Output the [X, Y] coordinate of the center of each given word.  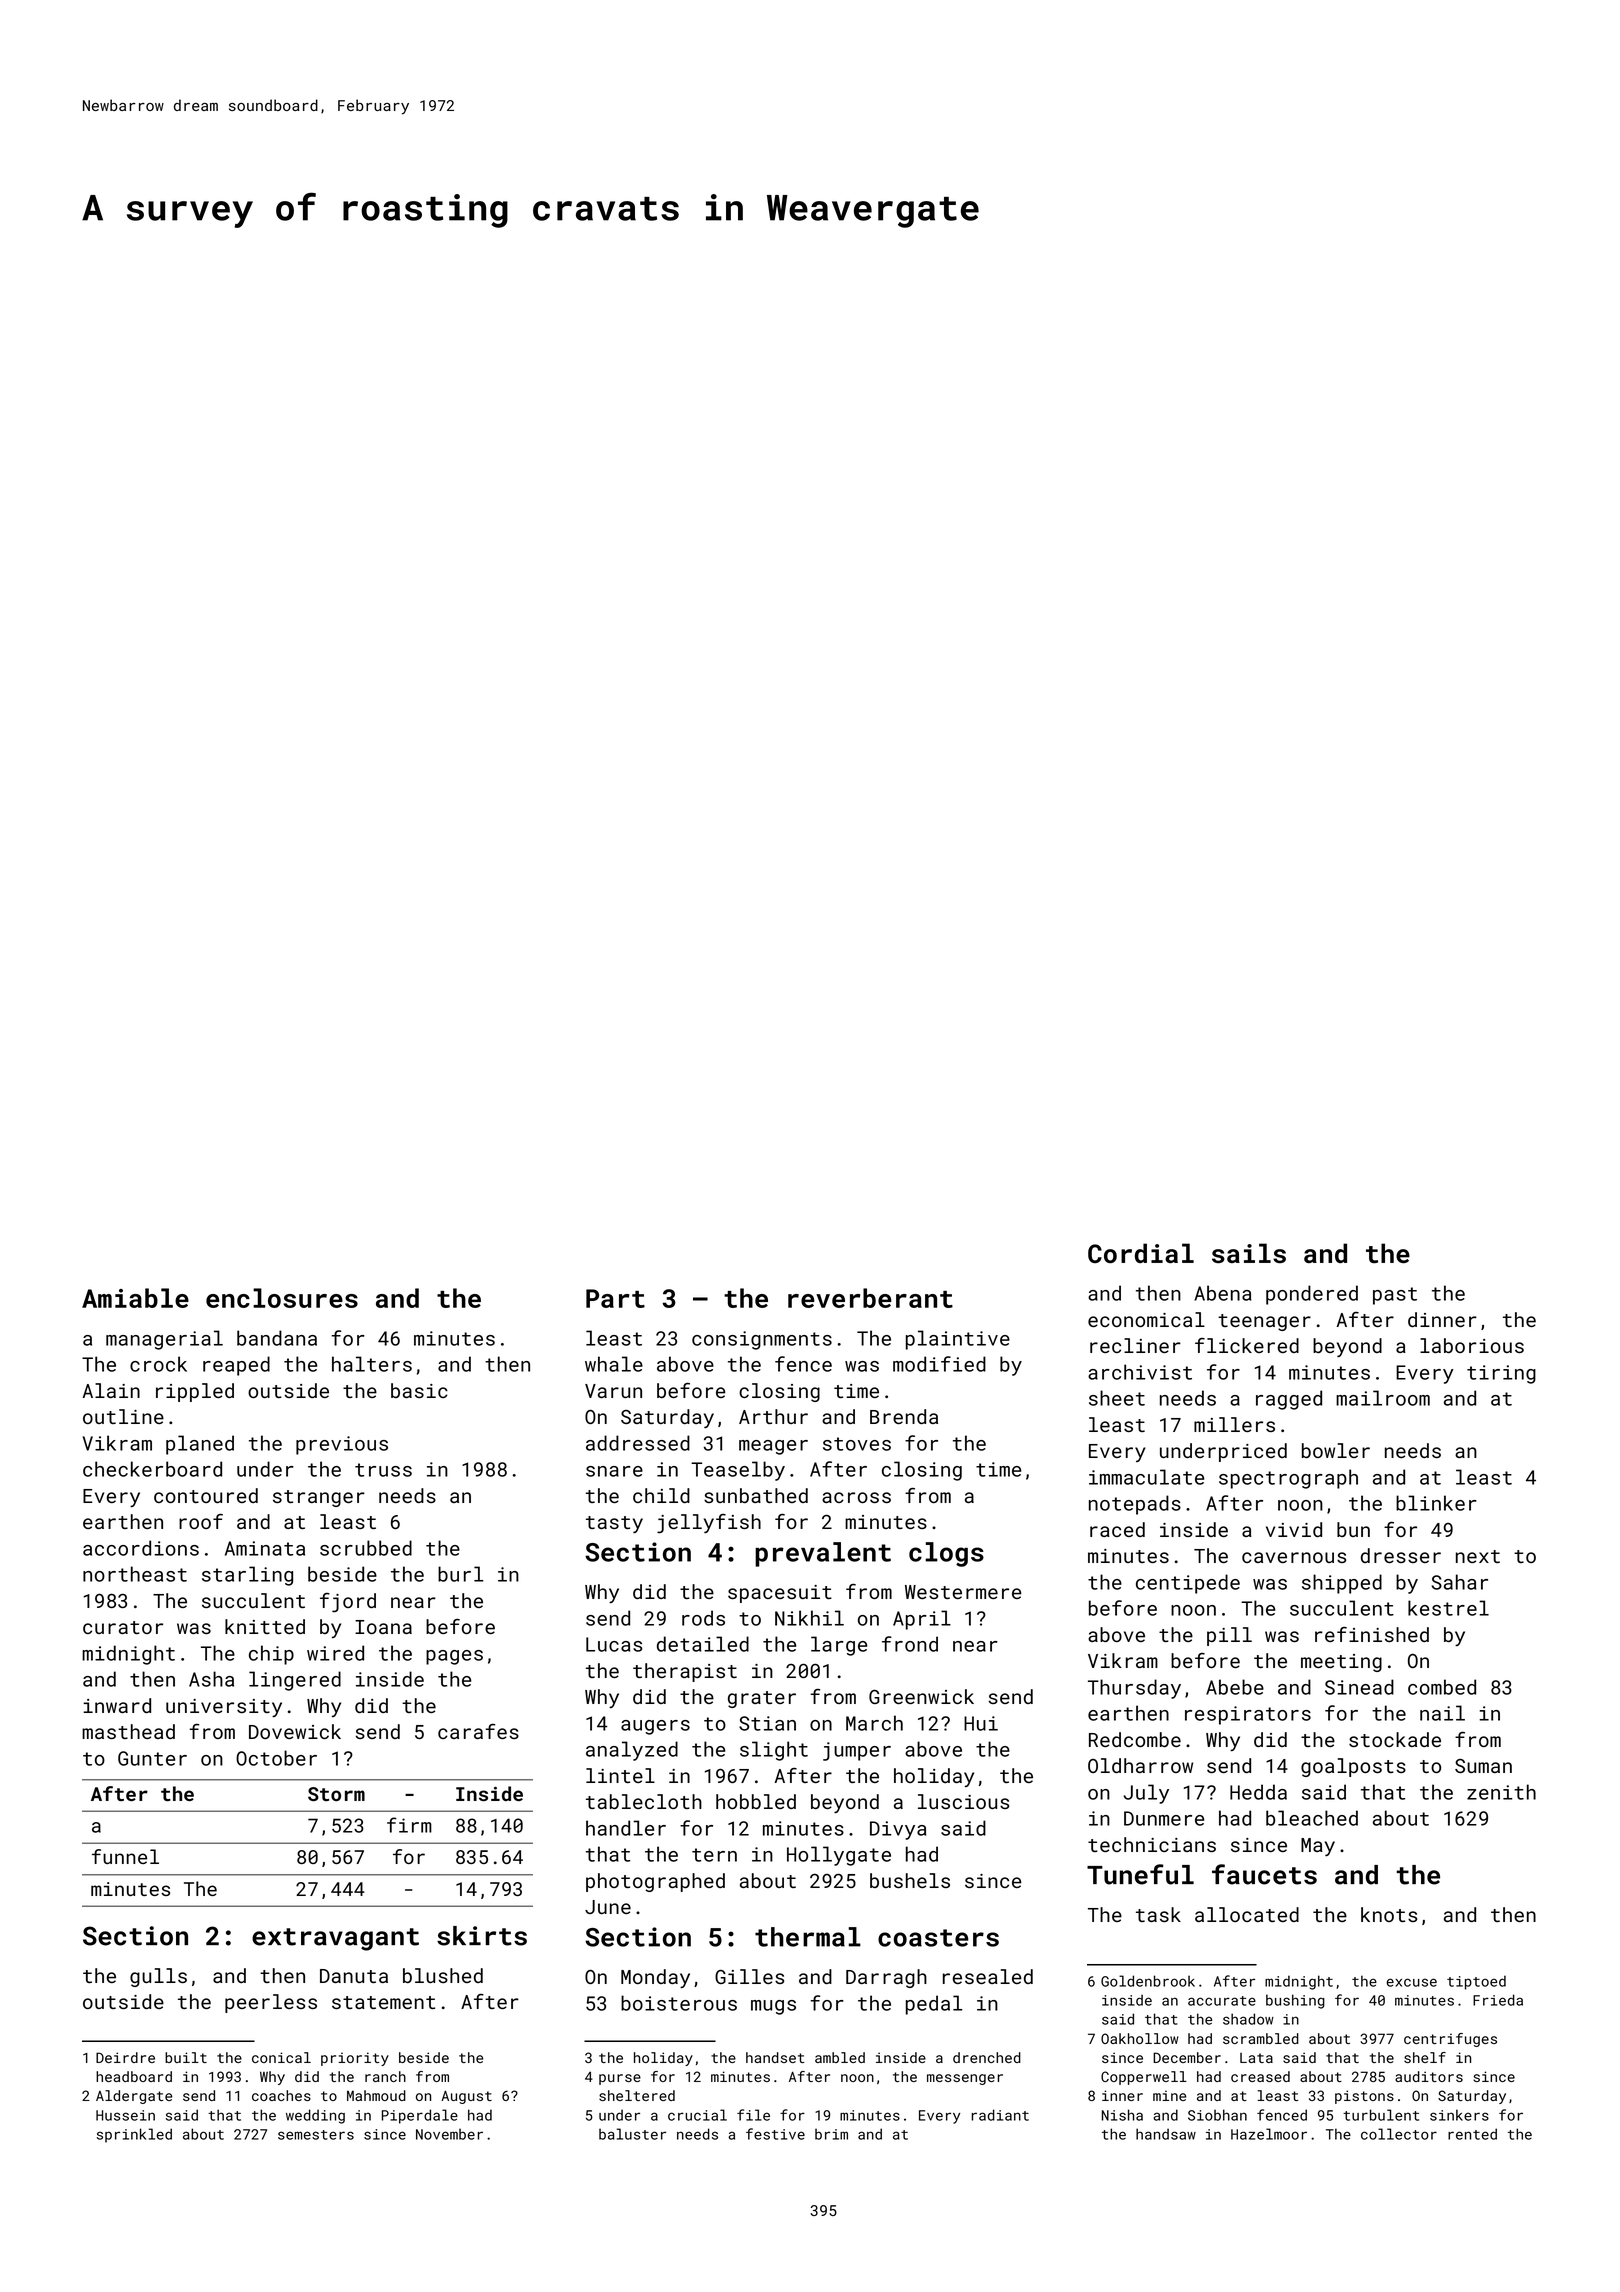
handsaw [1166, 2134]
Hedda [1258, 1792]
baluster [632, 2134]
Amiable [135, 1298]
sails [1249, 1253]
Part [615, 1298]
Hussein [125, 2115]
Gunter [152, 1758]
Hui [981, 1723]
